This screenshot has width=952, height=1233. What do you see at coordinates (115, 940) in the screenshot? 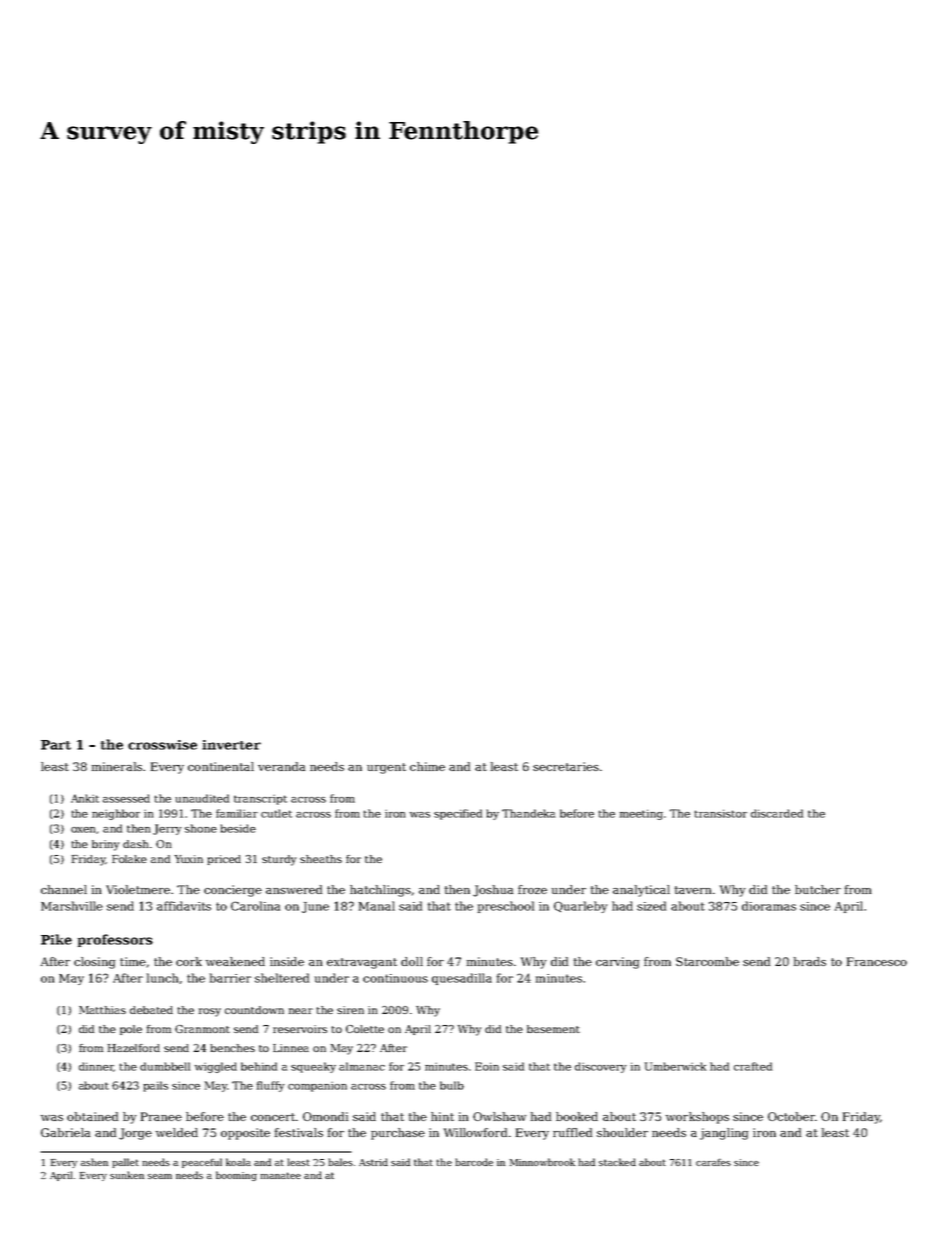
I see `professors` at bounding box center [115, 940].
